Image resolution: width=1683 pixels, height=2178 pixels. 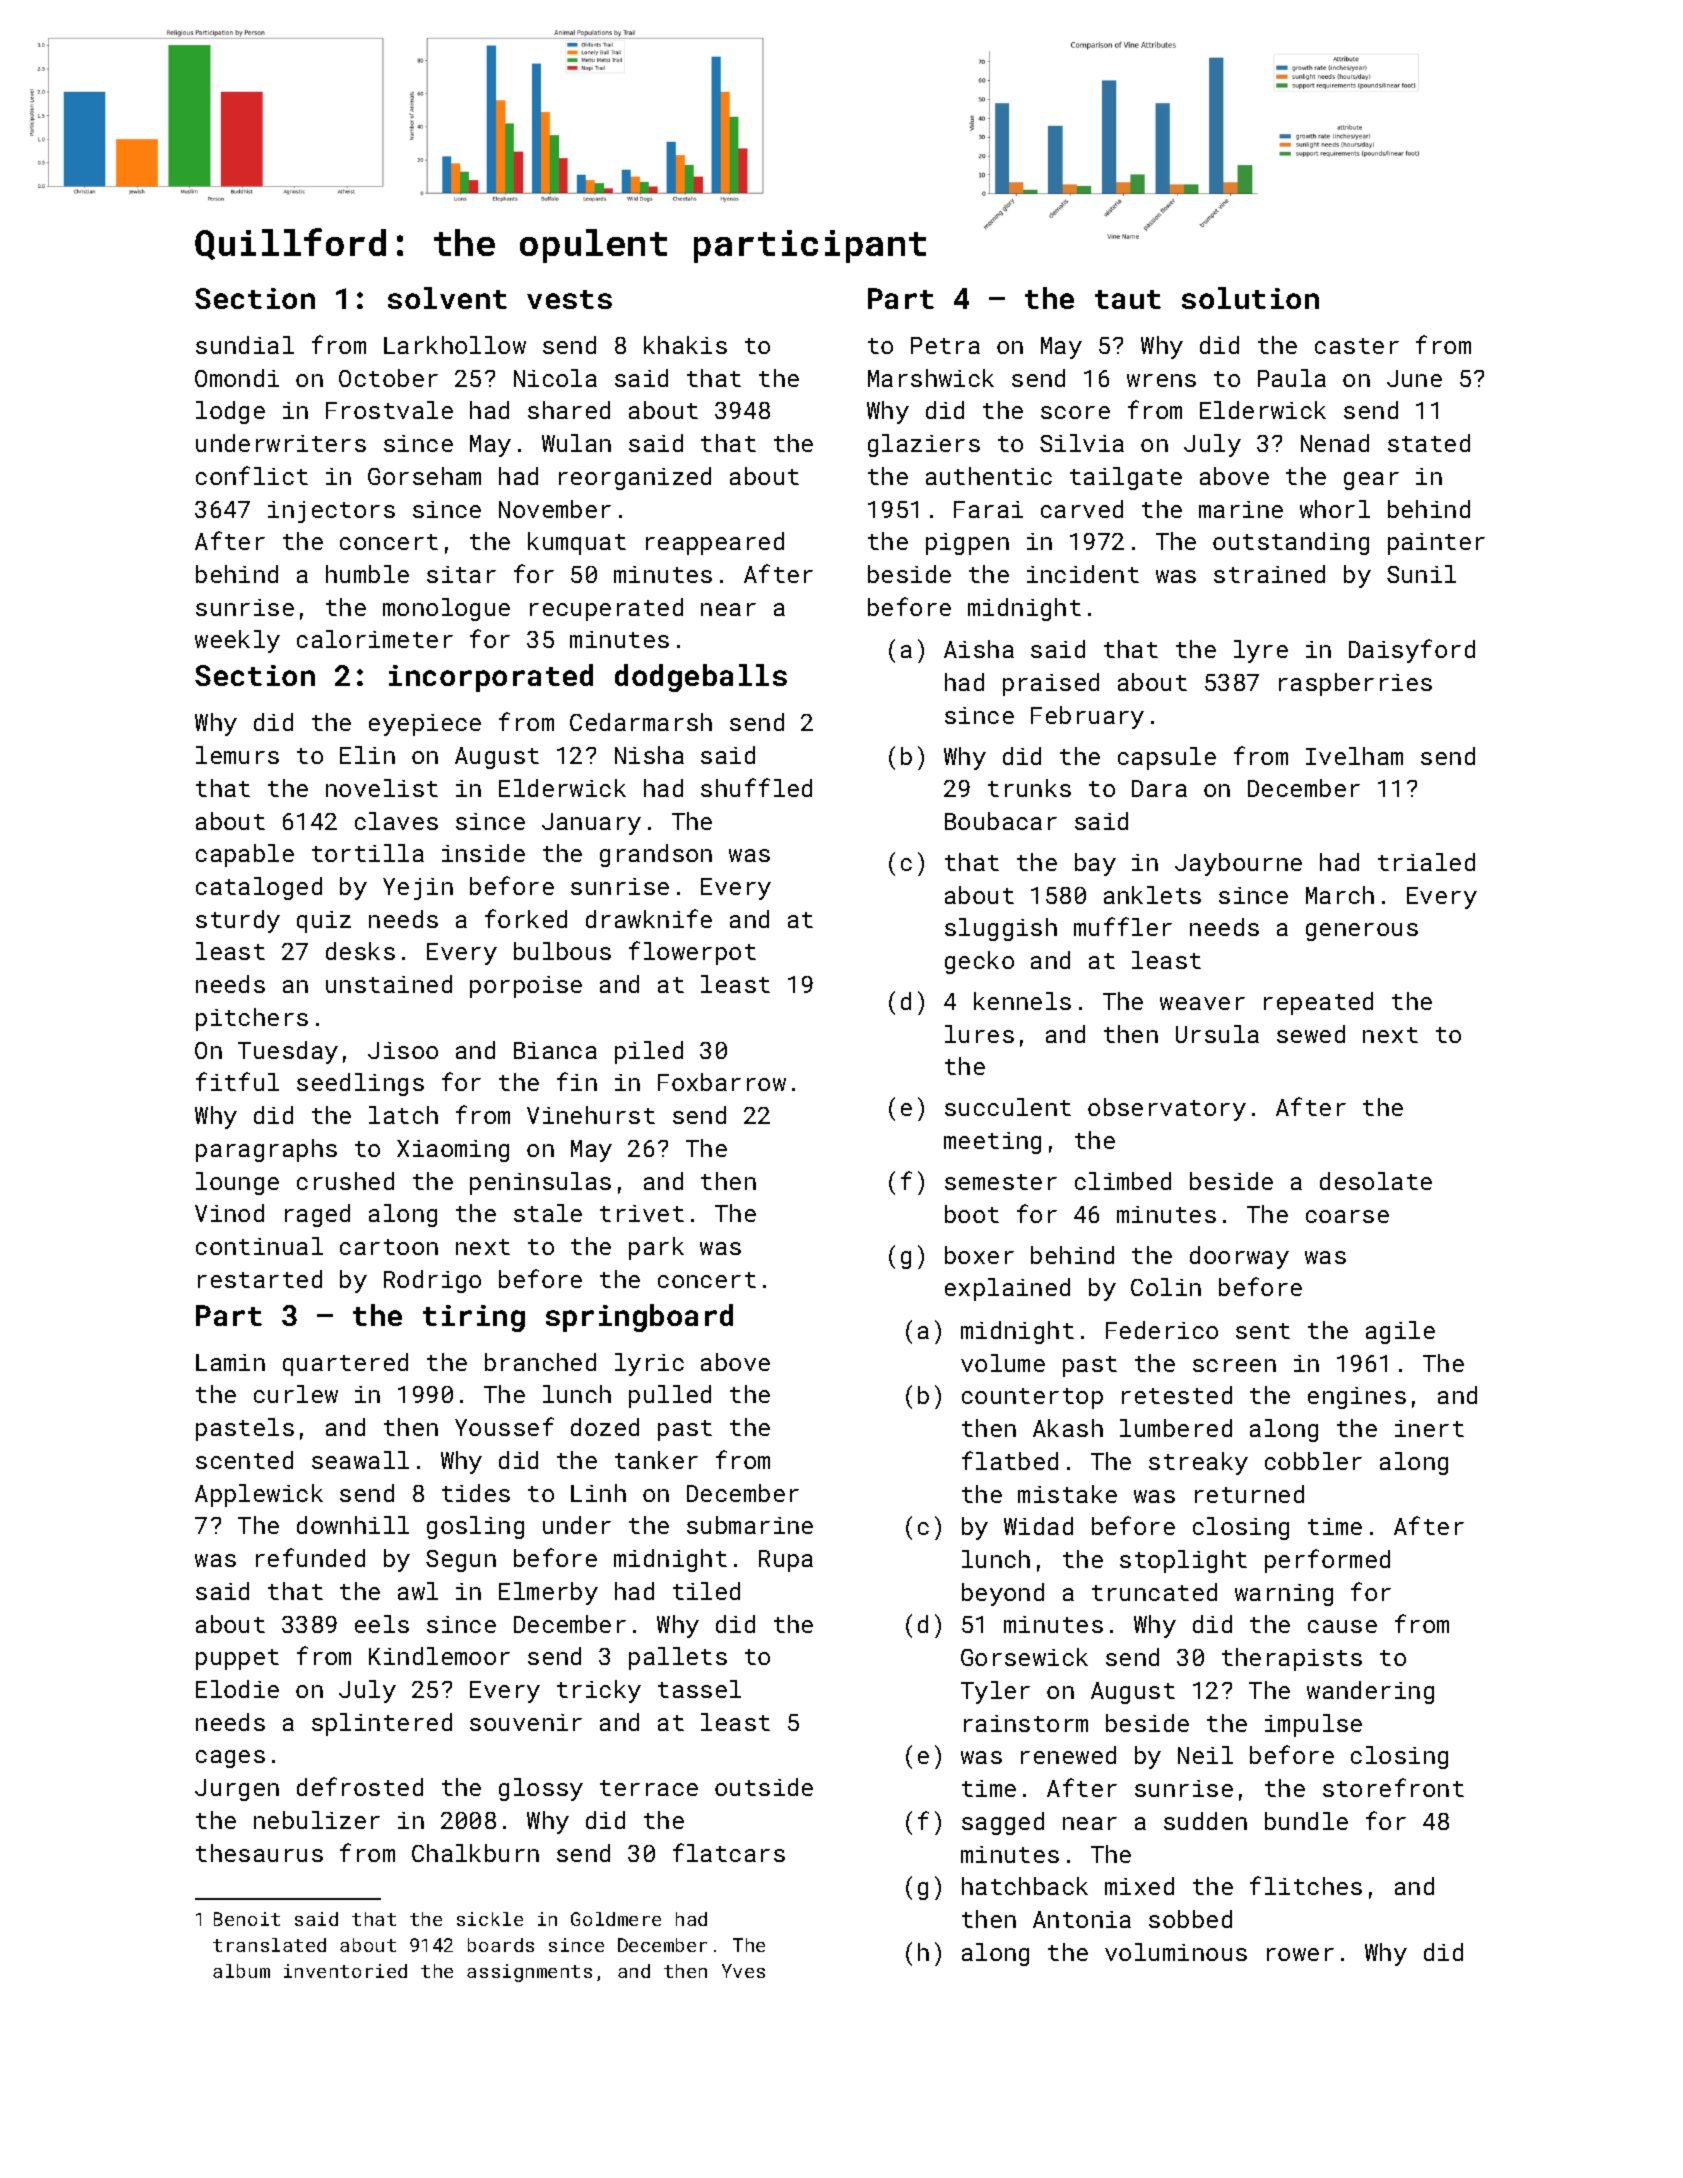 I want to click on gear, so click(x=1371, y=481).
